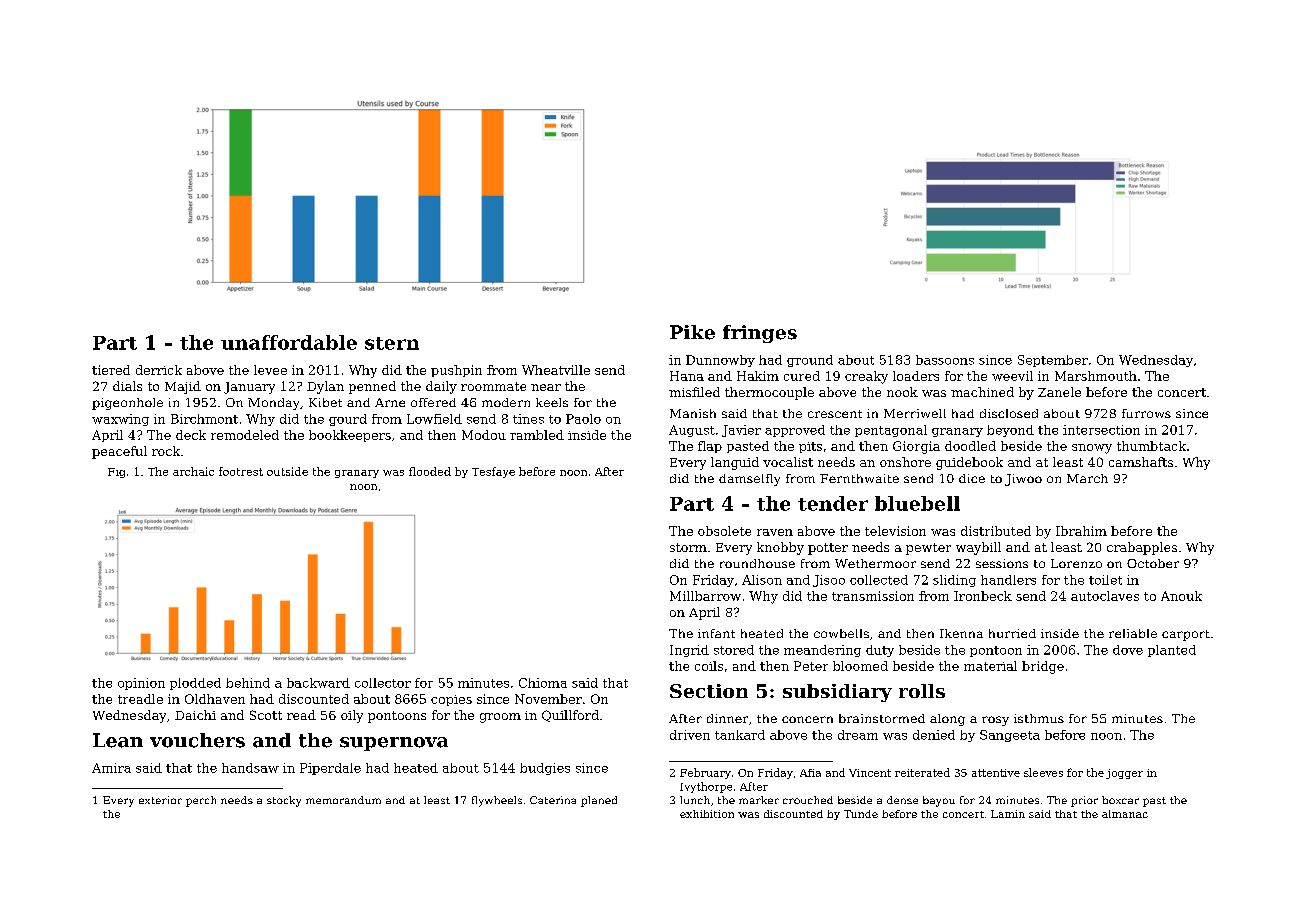 This document has height=924, width=1308. Describe the element at coordinates (861, 814) in the document. I see `Tunde` at that location.
